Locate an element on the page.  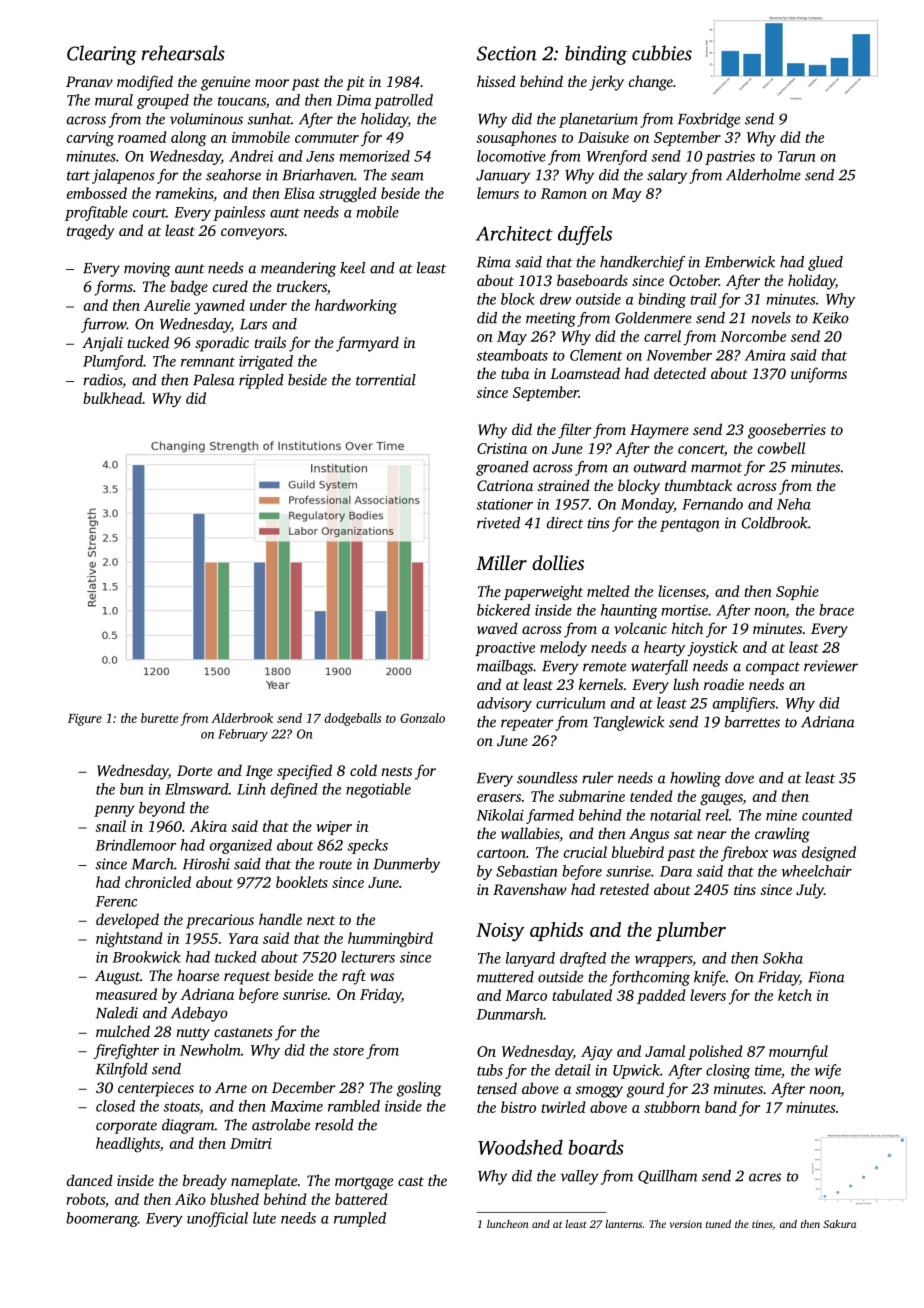
cubbies is located at coordinates (662, 53).
